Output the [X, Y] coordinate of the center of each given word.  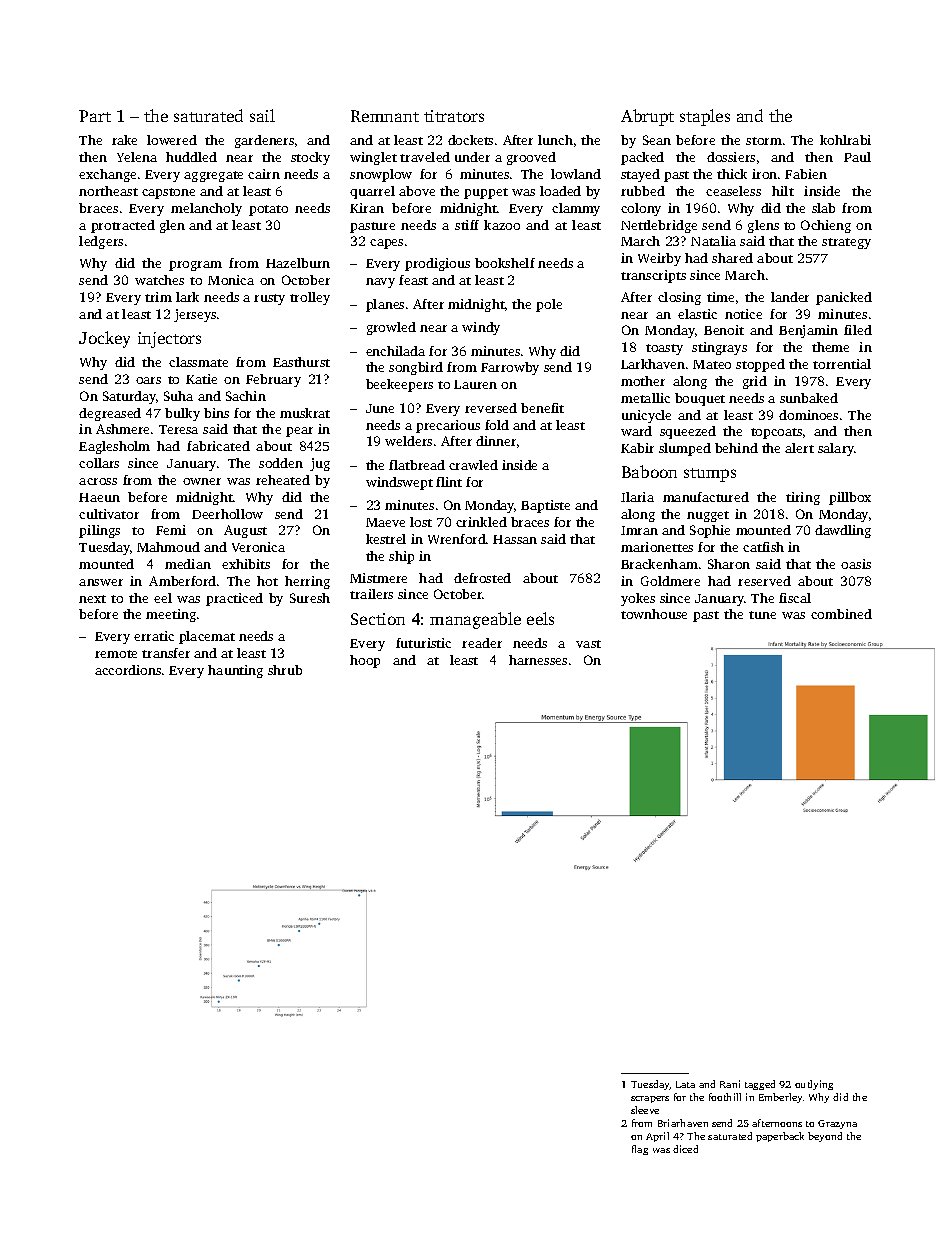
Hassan [515, 539]
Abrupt [647, 117]
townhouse [654, 614]
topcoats [776, 433]
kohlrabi [845, 140]
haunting [235, 671]
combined [841, 614]
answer [101, 582]
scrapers [650, 1099]
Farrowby [510, 368]
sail [262, 115]
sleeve [645, 1110]
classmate [198, 362]
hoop [365, 661]
